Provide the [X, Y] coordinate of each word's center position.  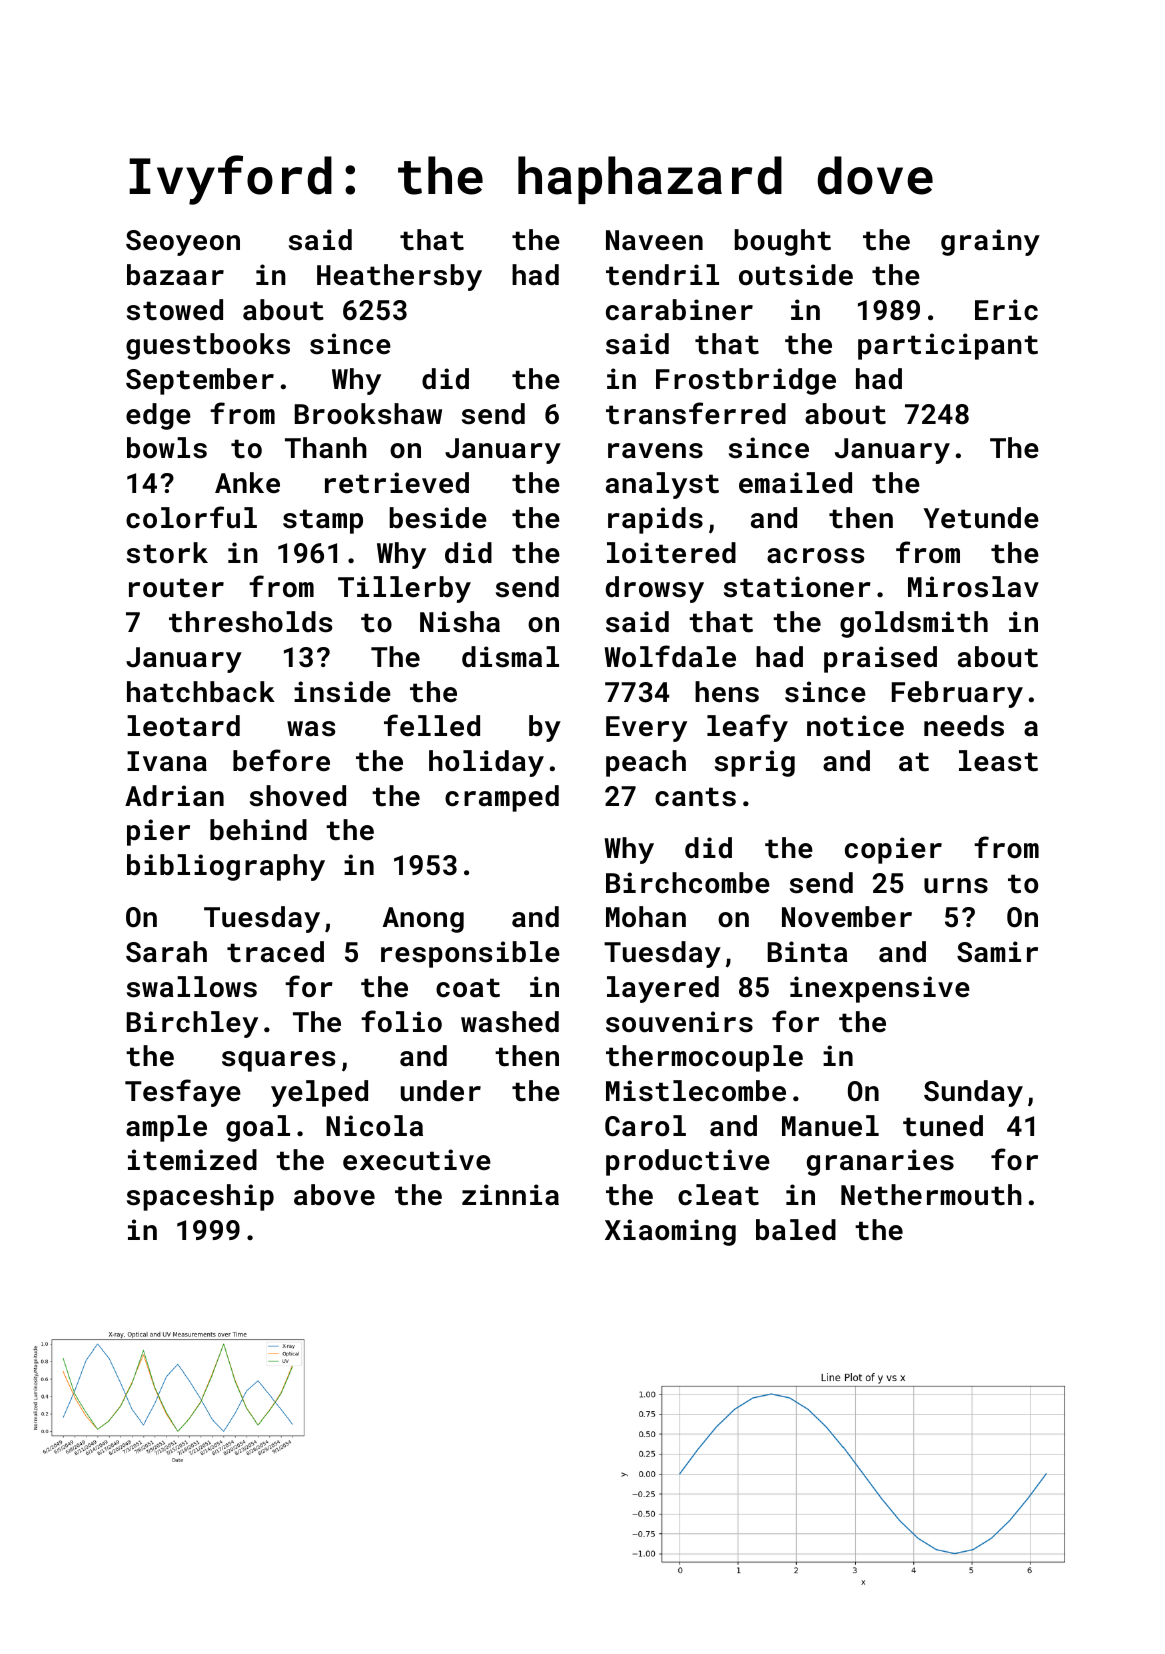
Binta [808, 952]
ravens [655, 451]
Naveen [654, 240]
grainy [990, 242]
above [334, 1195]
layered [663, 989]
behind [258, 829]
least [998, 761]
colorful [191, 517]
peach [646, 763]
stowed [175, 310]
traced [275, 952]
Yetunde [981, 518]
